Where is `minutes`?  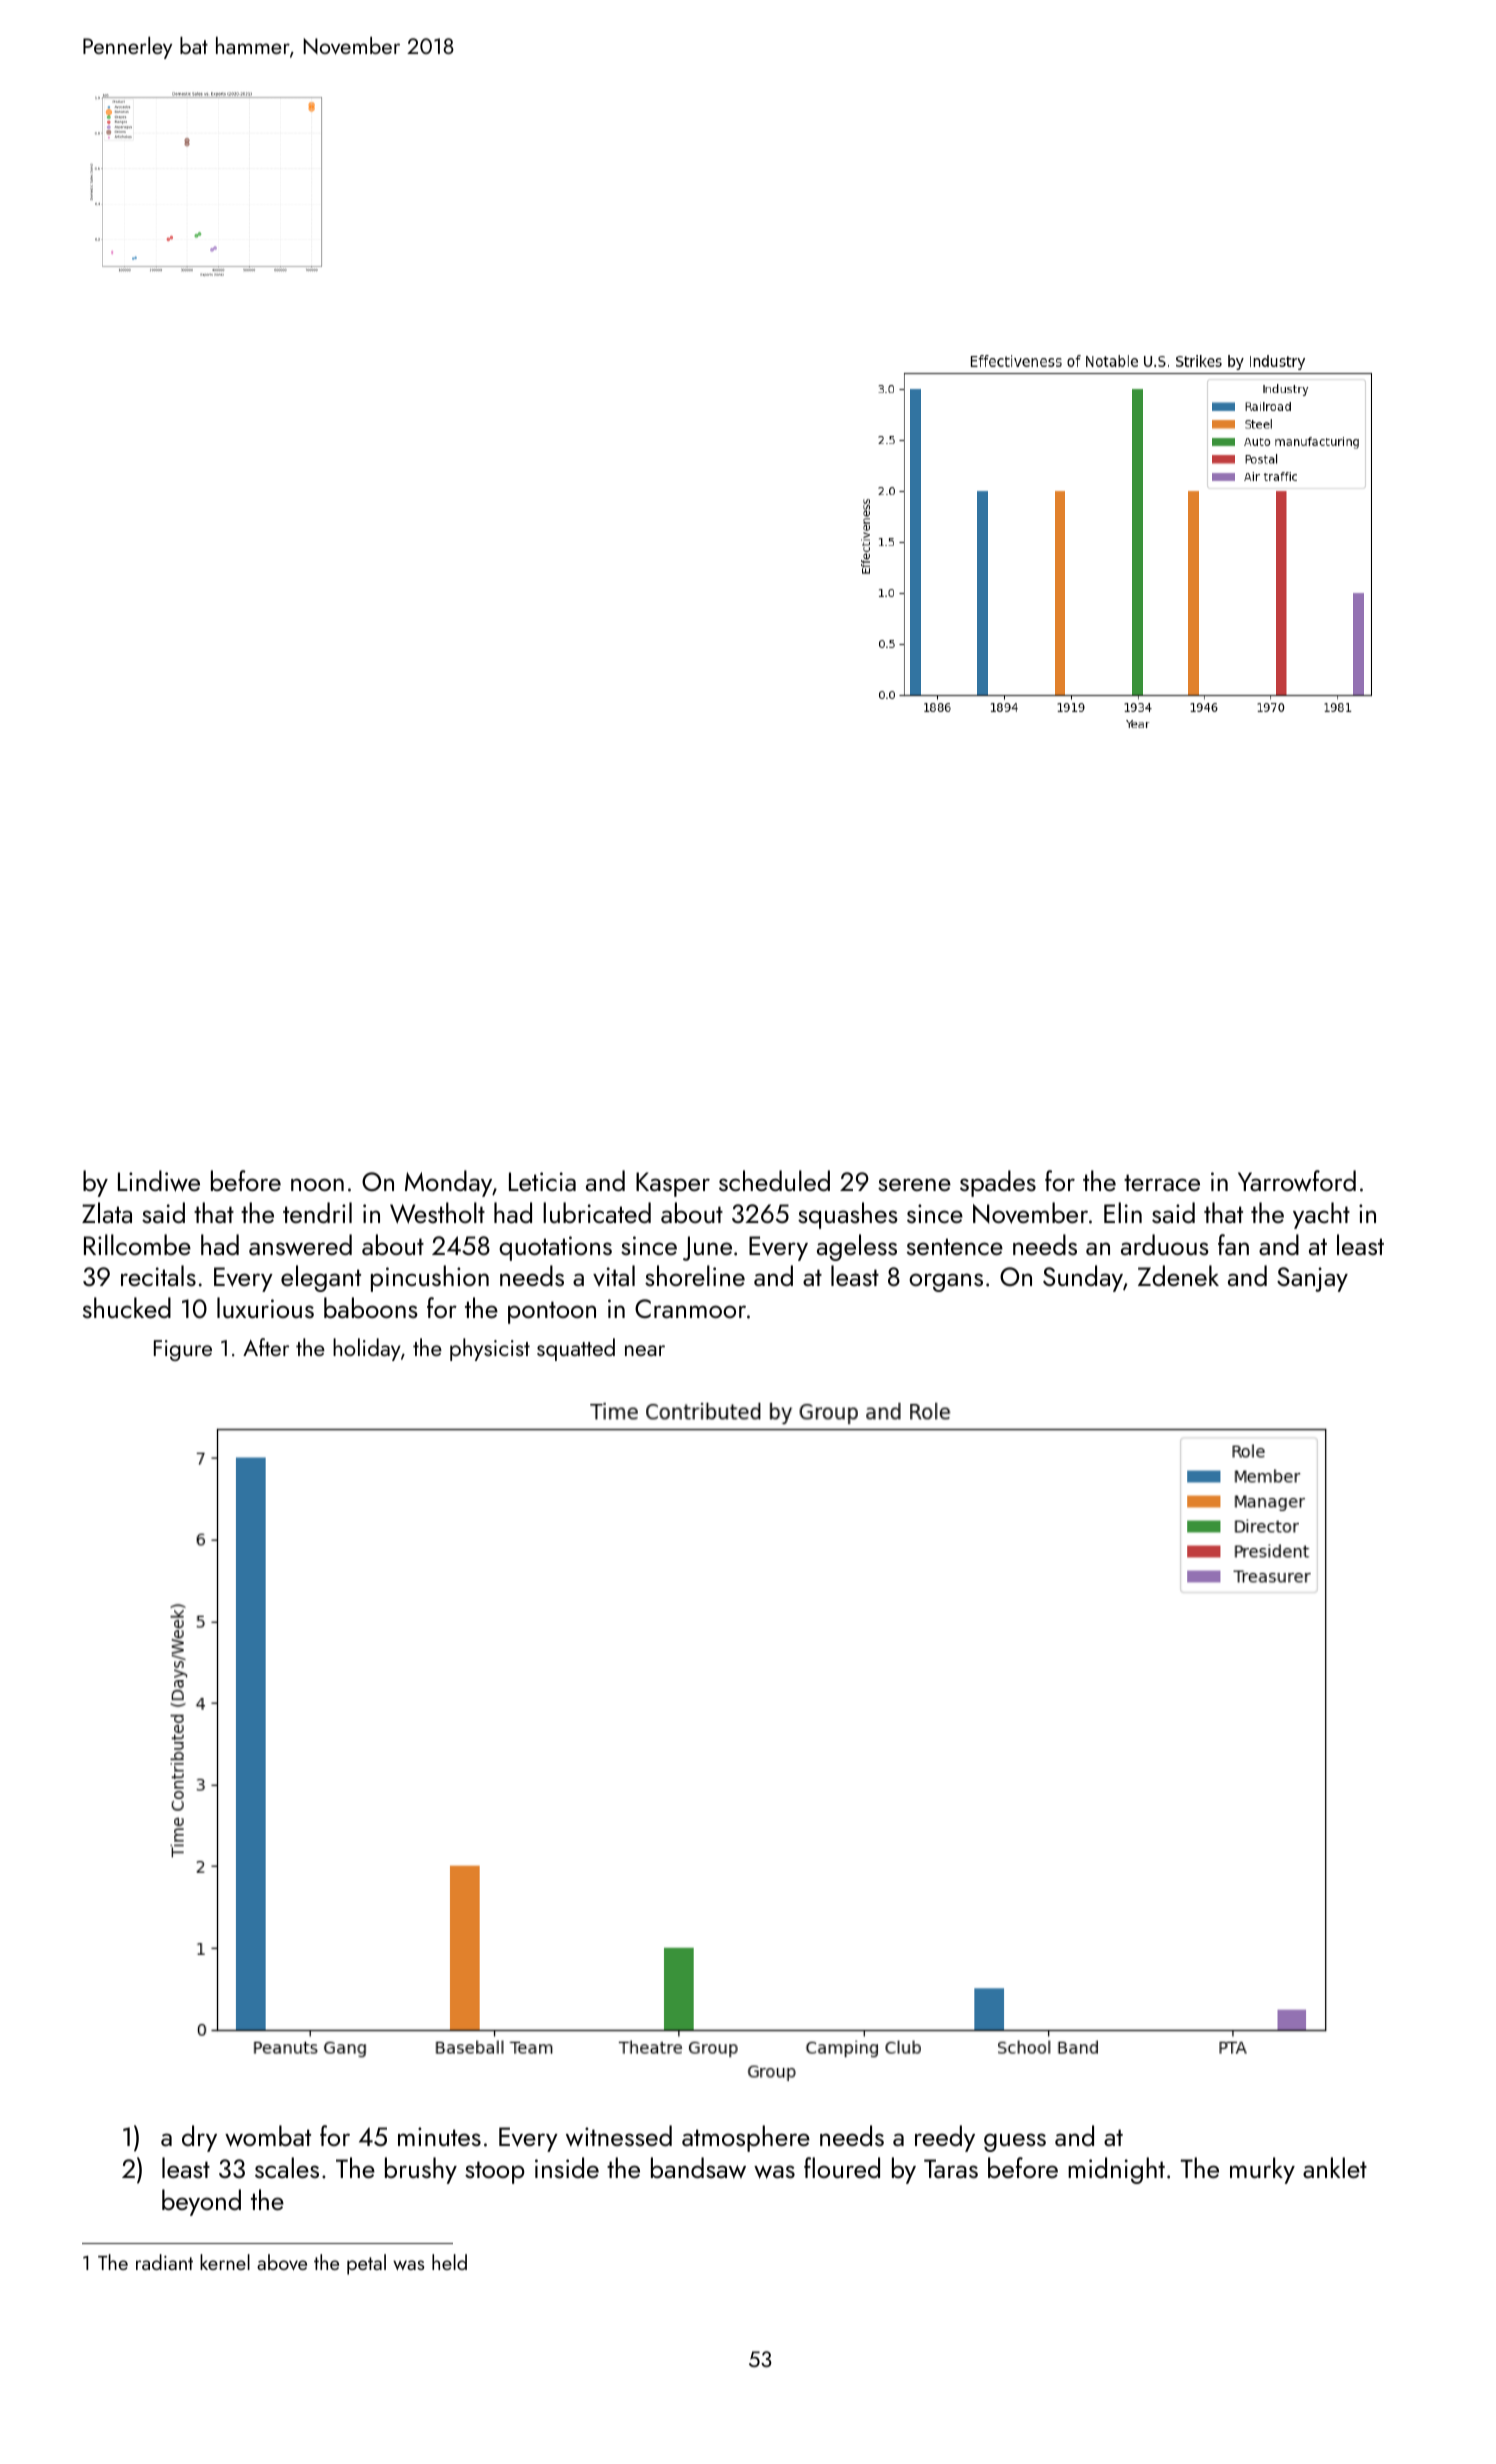
minutes is located at coordinates (439, 2136).
